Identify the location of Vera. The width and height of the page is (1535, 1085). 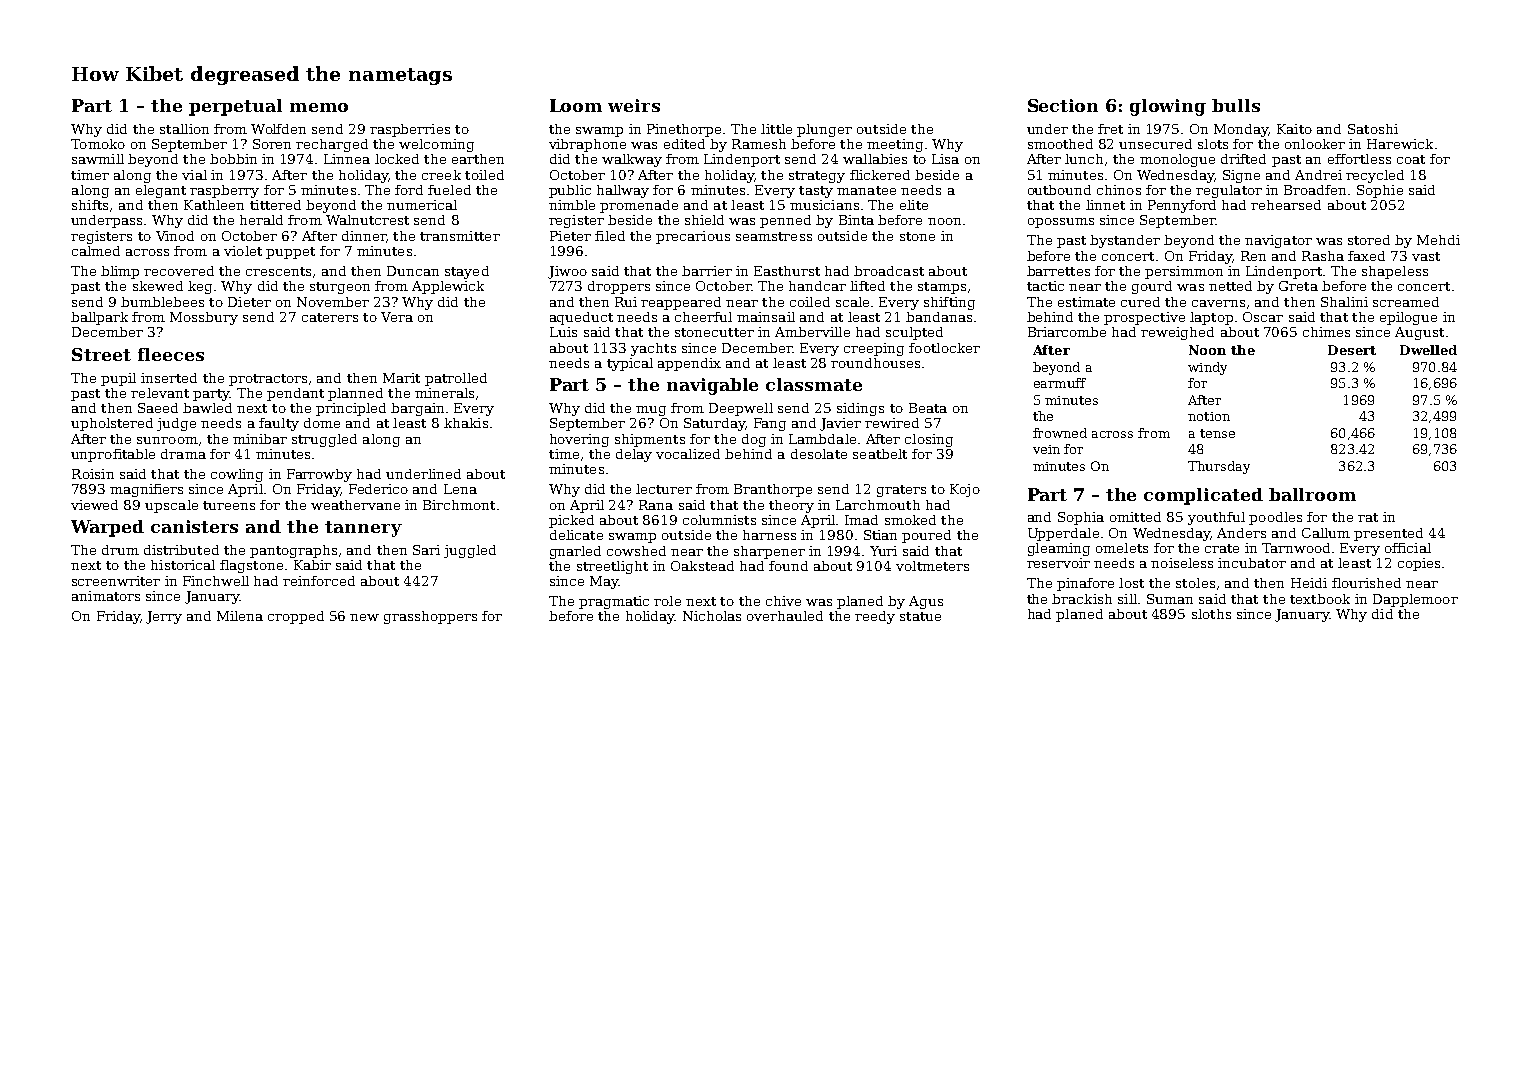
(397, 317).
